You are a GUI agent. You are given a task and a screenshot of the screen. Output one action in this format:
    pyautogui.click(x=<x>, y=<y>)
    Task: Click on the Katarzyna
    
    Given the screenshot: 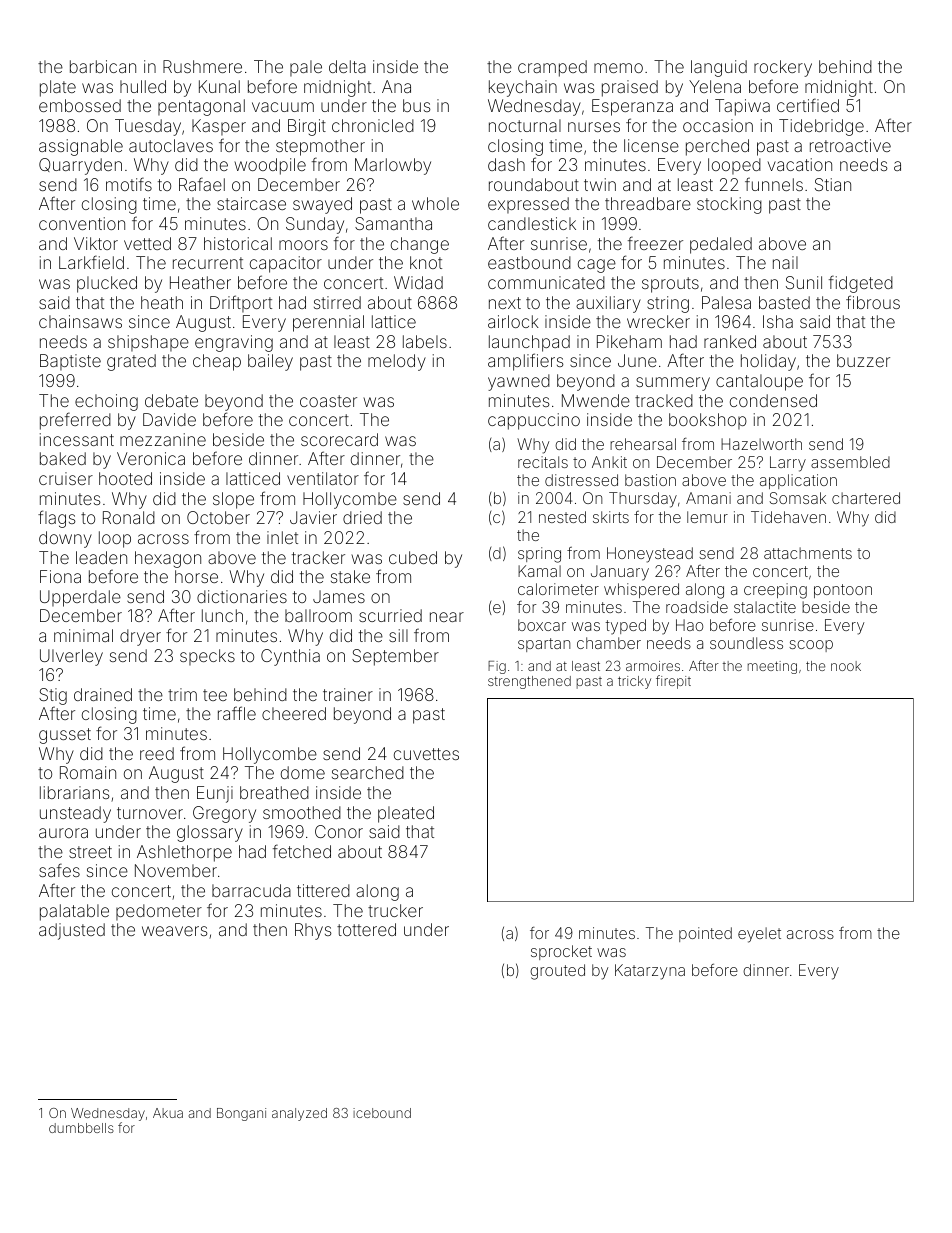 What is the action you would take?
    pyautogui.click(x=650, y=972)
